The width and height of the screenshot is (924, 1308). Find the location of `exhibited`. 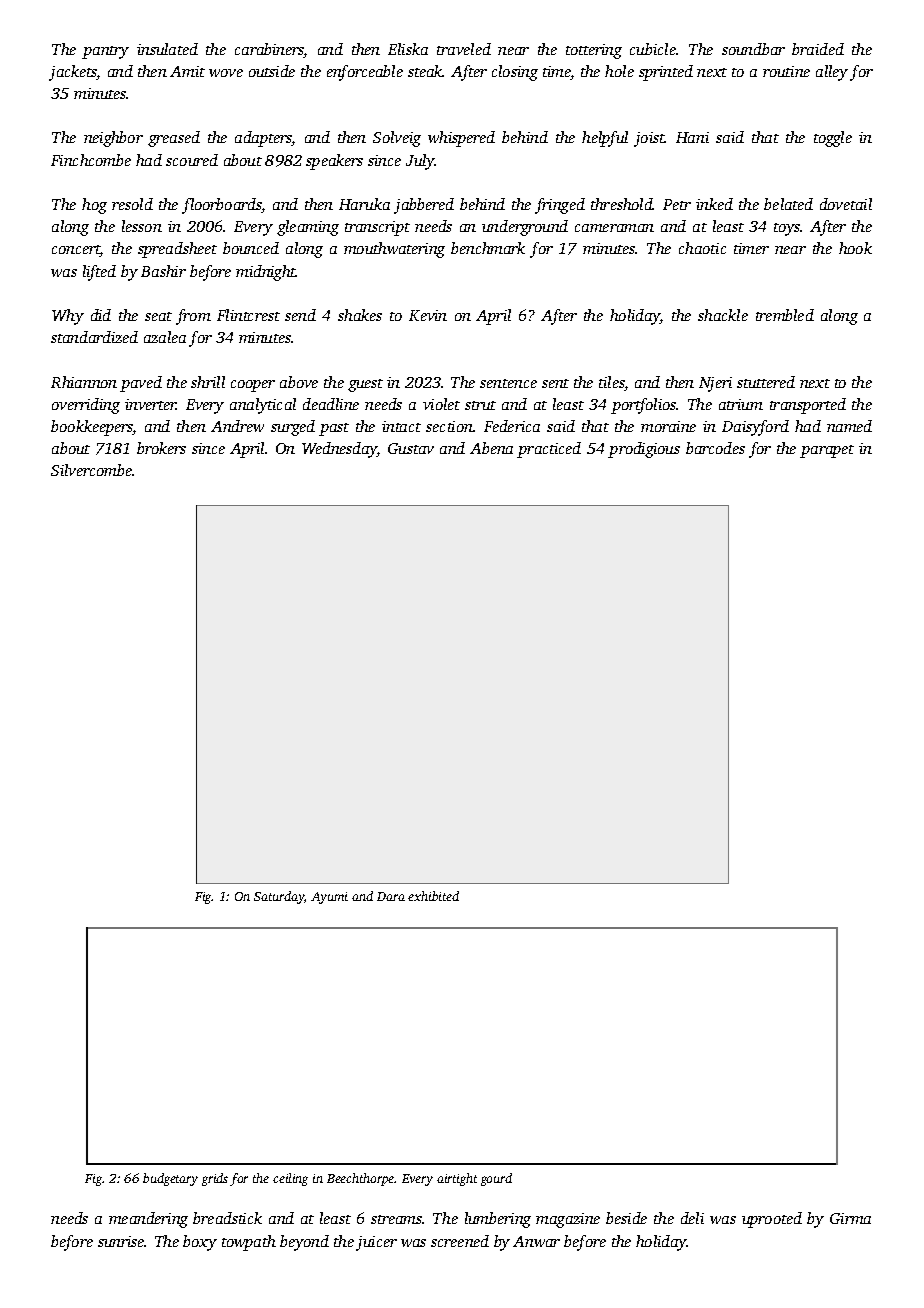

exhibited is located at coordinates (433, 896).
